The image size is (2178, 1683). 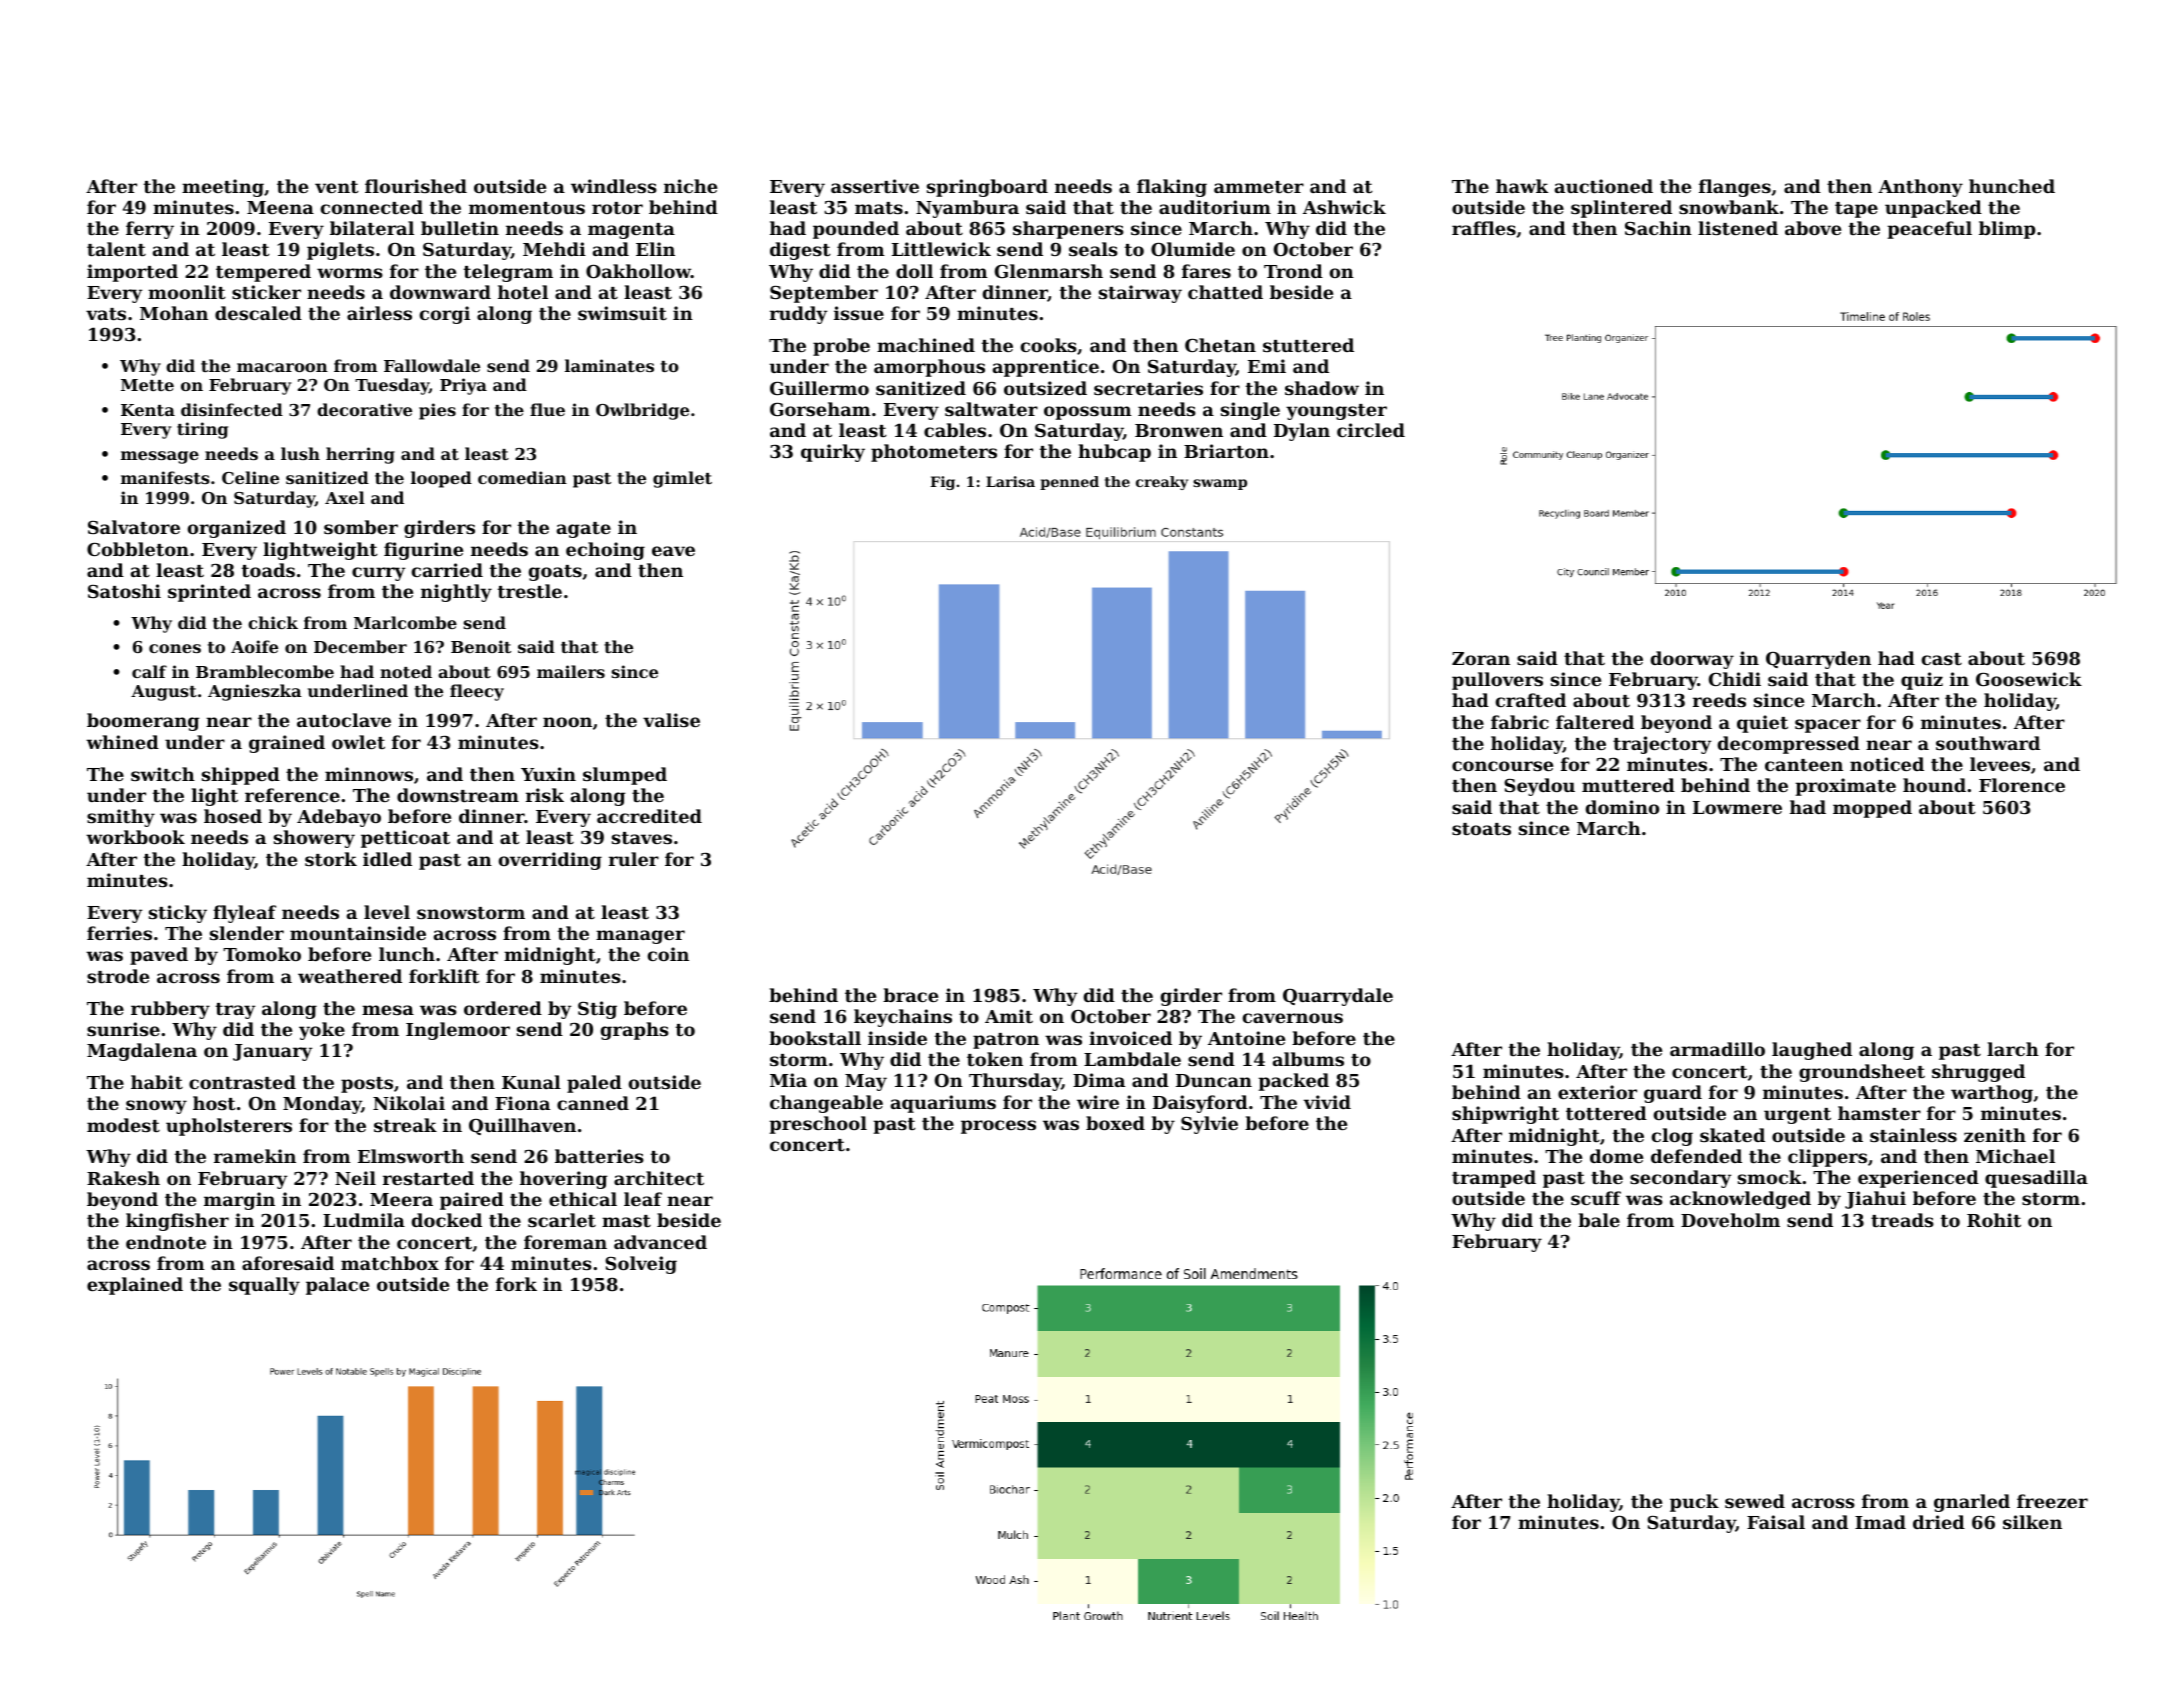 I want to click on auctioned, so click(x=1604, y=186).
